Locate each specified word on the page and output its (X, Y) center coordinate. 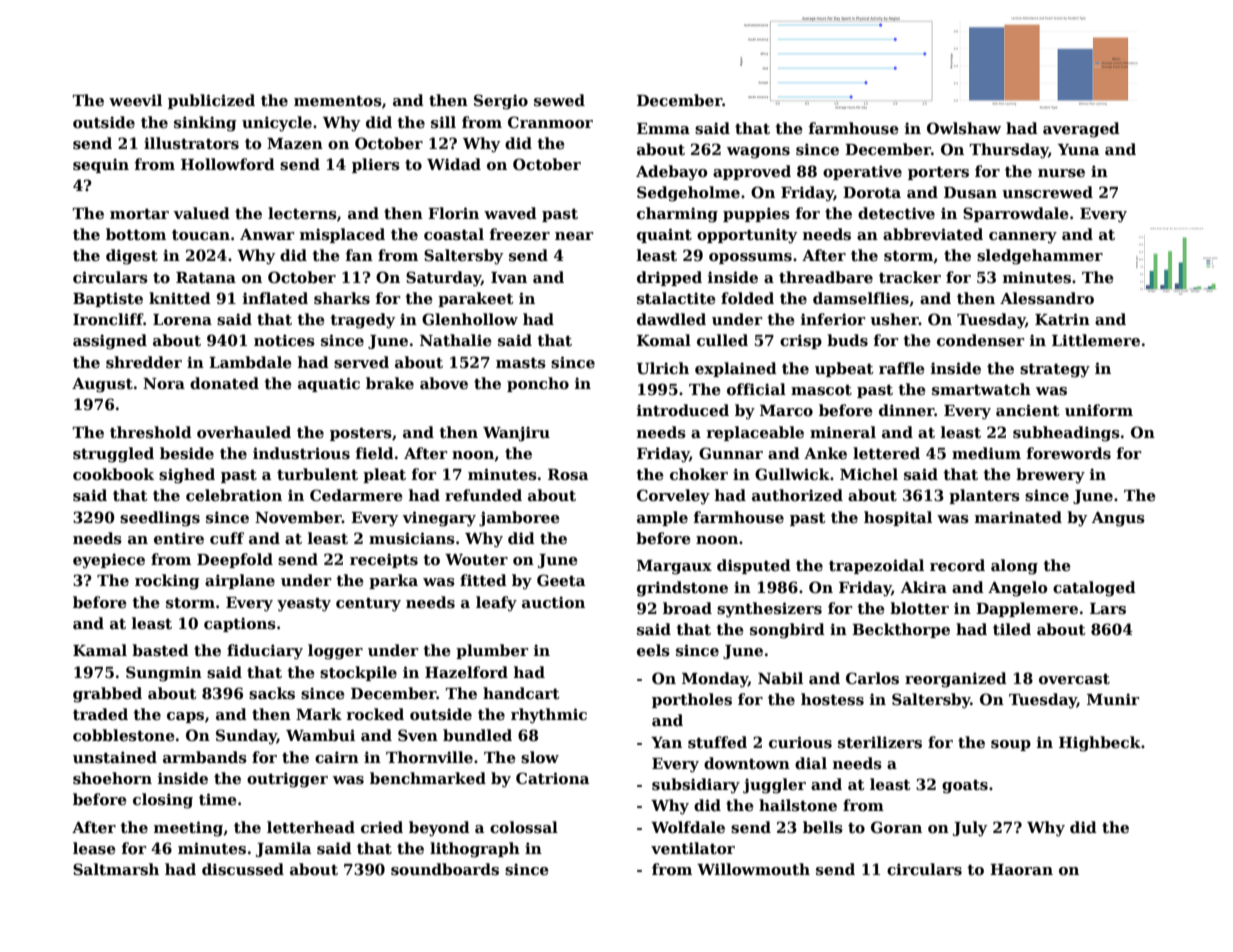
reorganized (956, 680)
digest (132, 257)
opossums (750, 258)
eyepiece (109, 561)
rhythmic (549, 716)
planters (984, 496)
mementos (338, 101)
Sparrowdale (1016, 214)
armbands (205, 757)
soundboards (445, 869)
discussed (243, 869)
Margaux (674, 567)
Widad (454, 164)
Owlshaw (964, 128)
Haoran (1021, 869)
